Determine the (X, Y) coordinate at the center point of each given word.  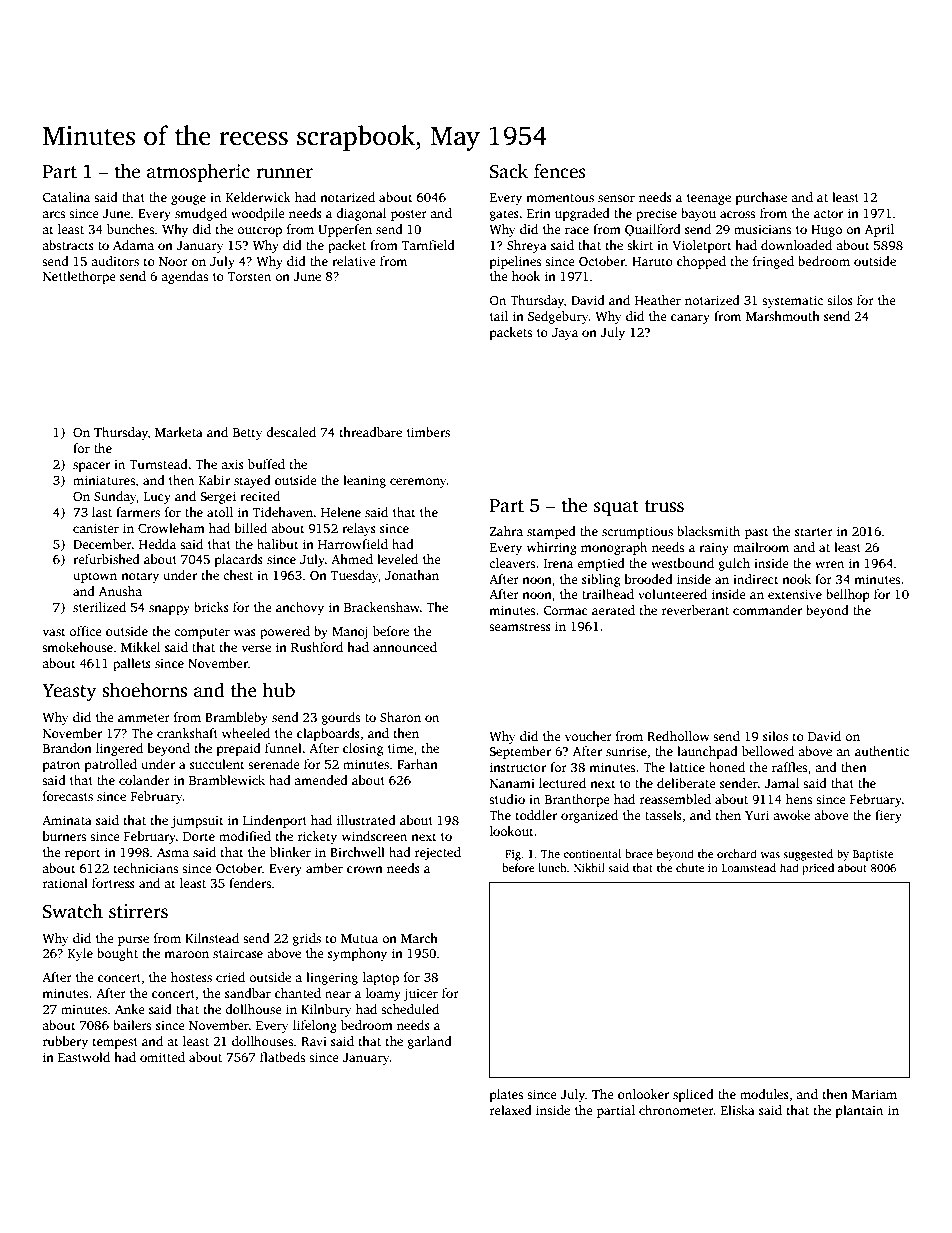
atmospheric (198, 173)
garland (430, 1042)
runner (284, 173)
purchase (761, 198)
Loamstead (749, 867)
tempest (115, 1043)
